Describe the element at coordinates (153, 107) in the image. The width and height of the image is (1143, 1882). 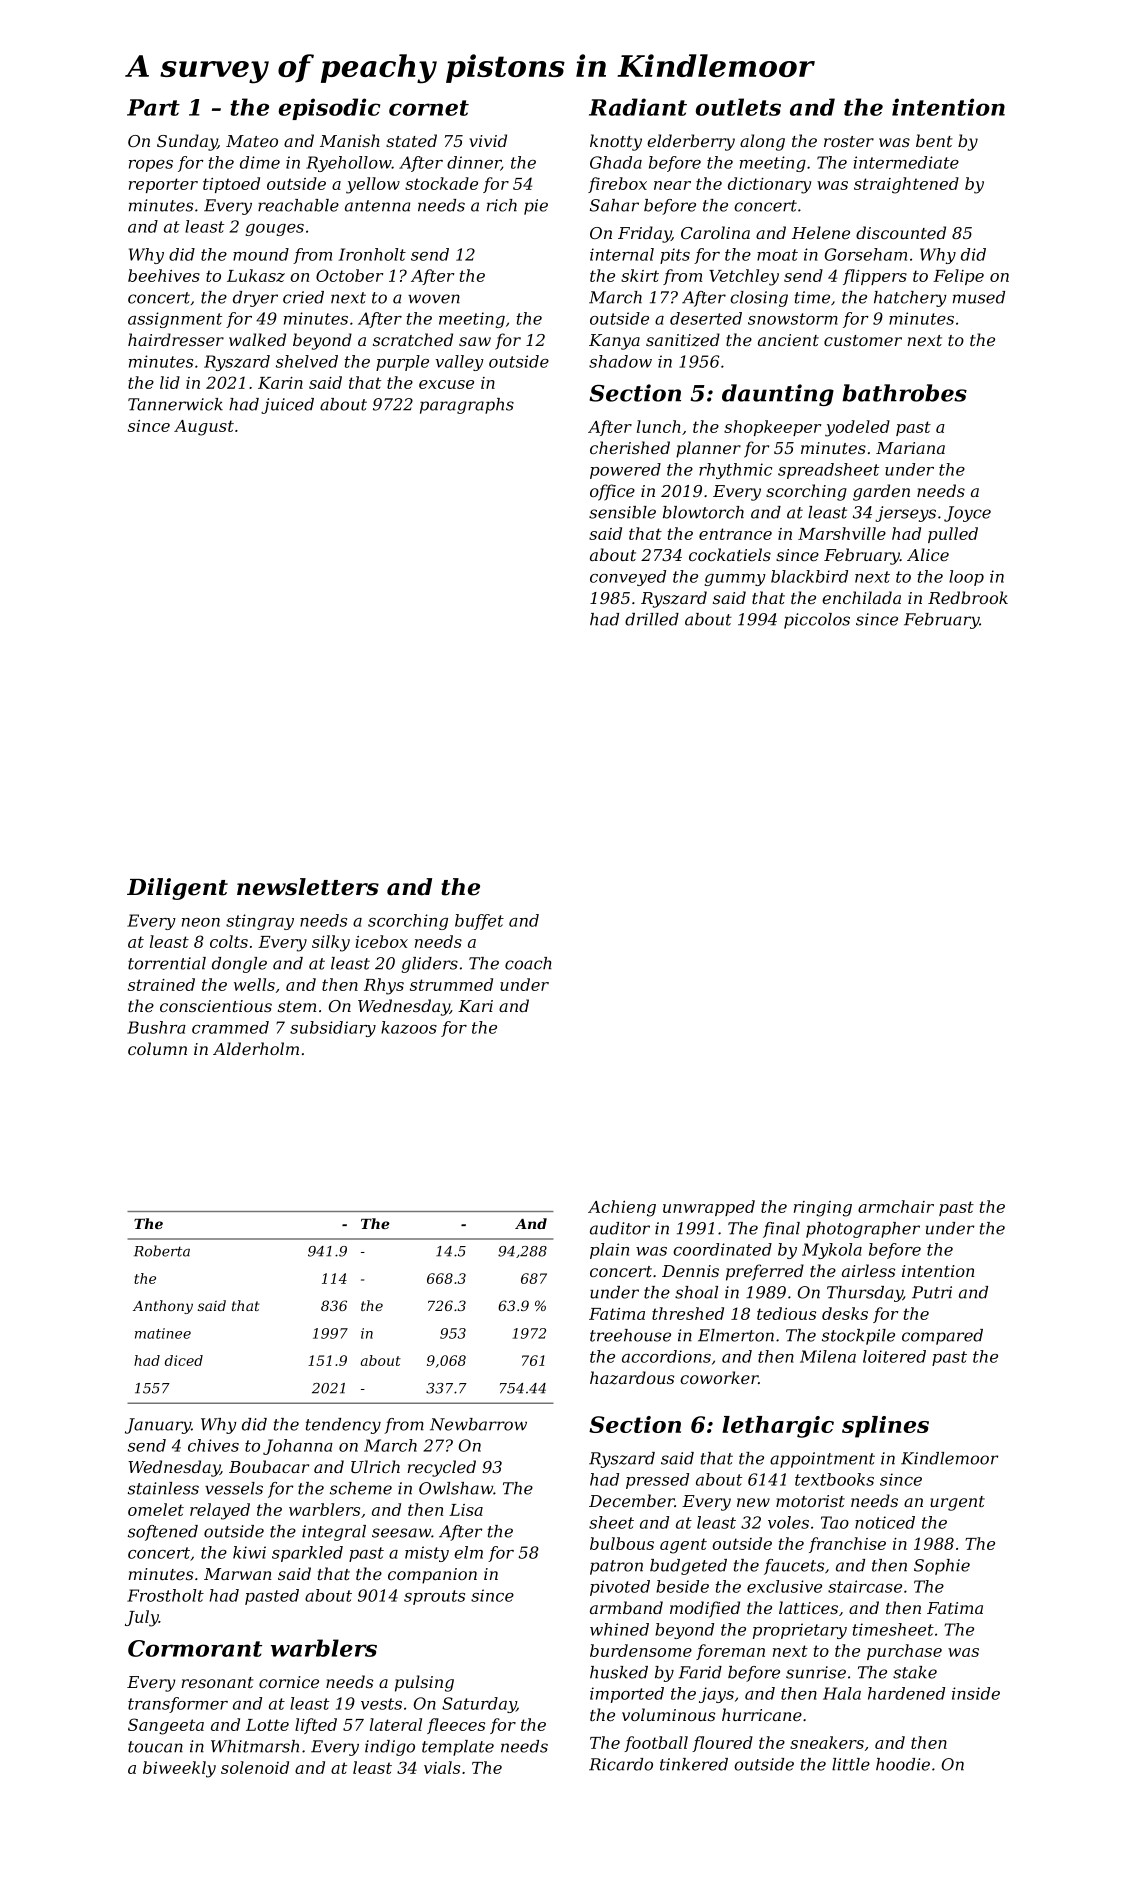
I see `Part` at that location.
